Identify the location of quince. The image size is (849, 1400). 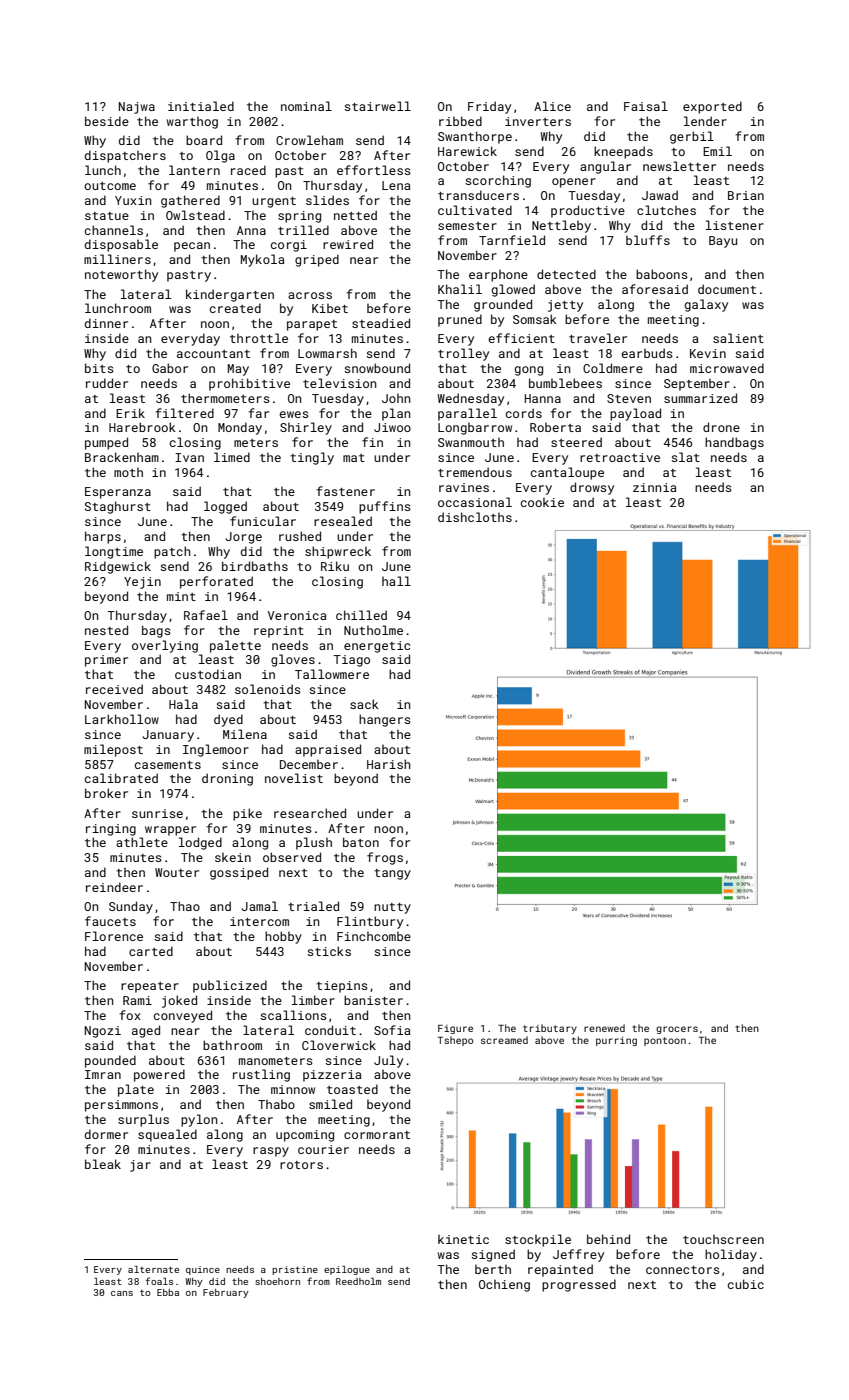
(203, 1270).
